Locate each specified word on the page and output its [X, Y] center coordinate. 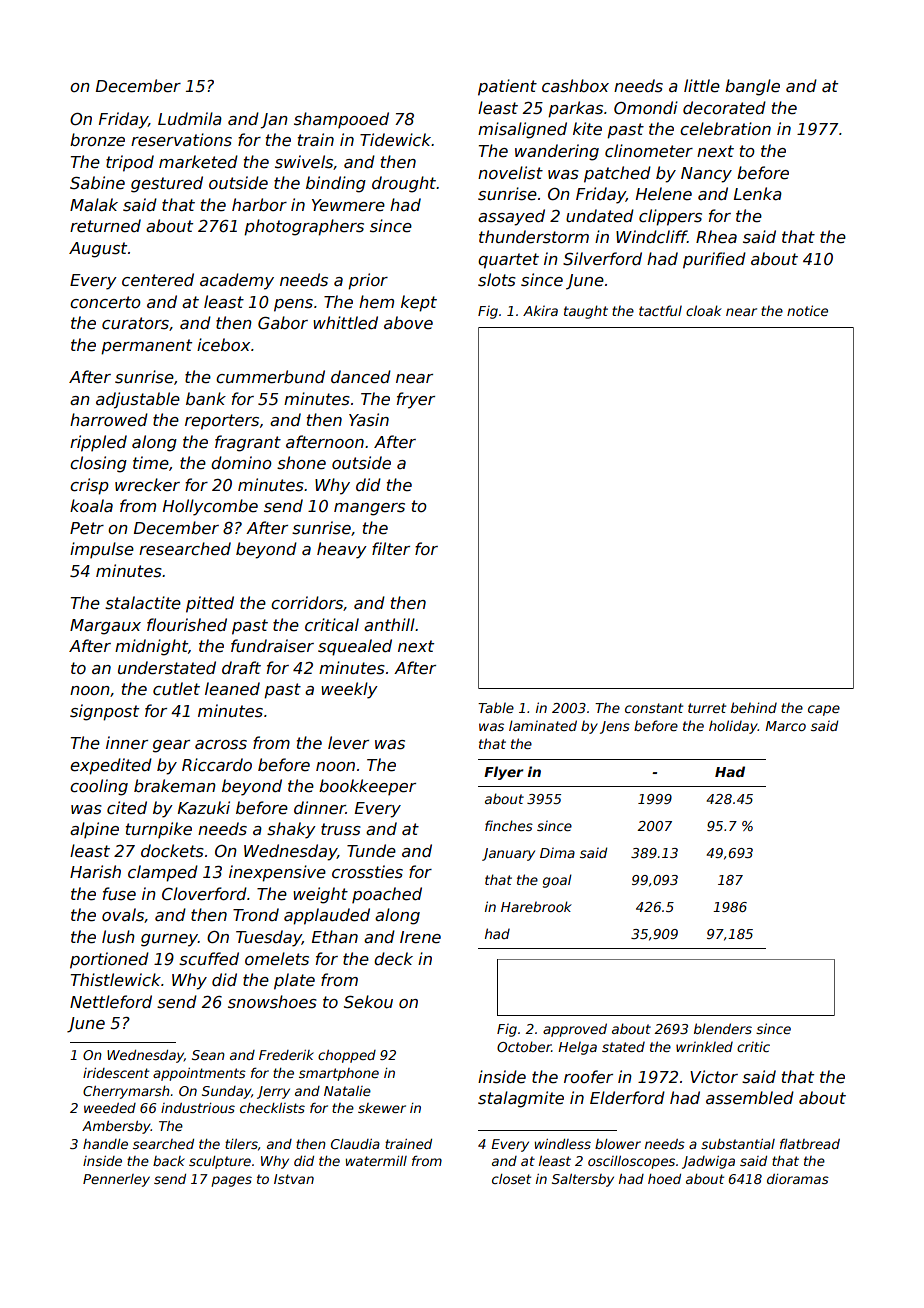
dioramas [798, 1179]
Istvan [294, 1179]
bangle [752, 87]
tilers [241, 1144]
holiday [733, 727]
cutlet [176, 689]
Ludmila [190, 118]
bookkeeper [367, 787]
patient [507, 87]
